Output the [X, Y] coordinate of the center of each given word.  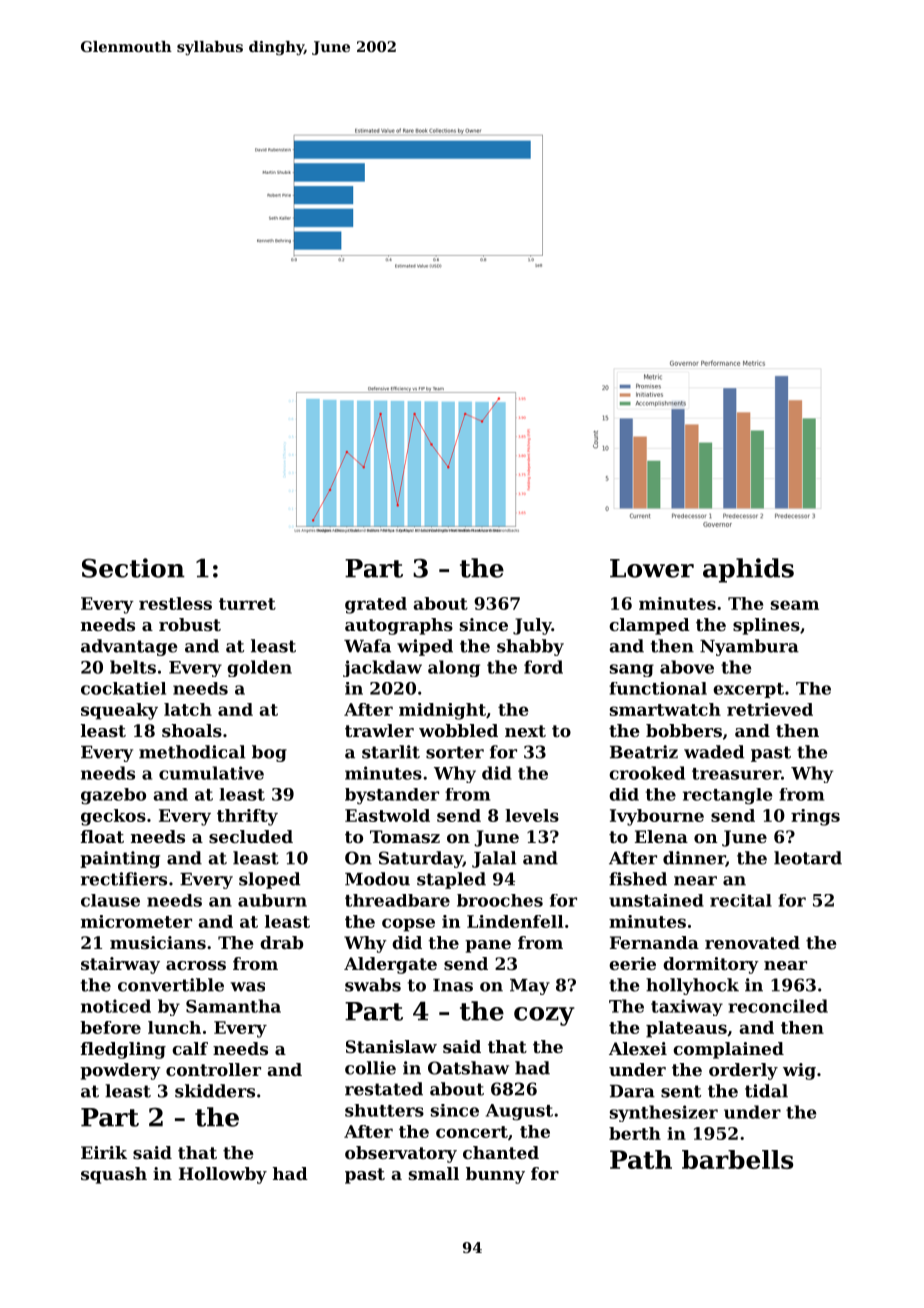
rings [815, 817]
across [196, 965]
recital [741, 900]
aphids [748, 570]
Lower [652, 568]
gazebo [113, 796]
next [525, 731]
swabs [373, 985]
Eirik [104, 1152]
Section [133, 568]
